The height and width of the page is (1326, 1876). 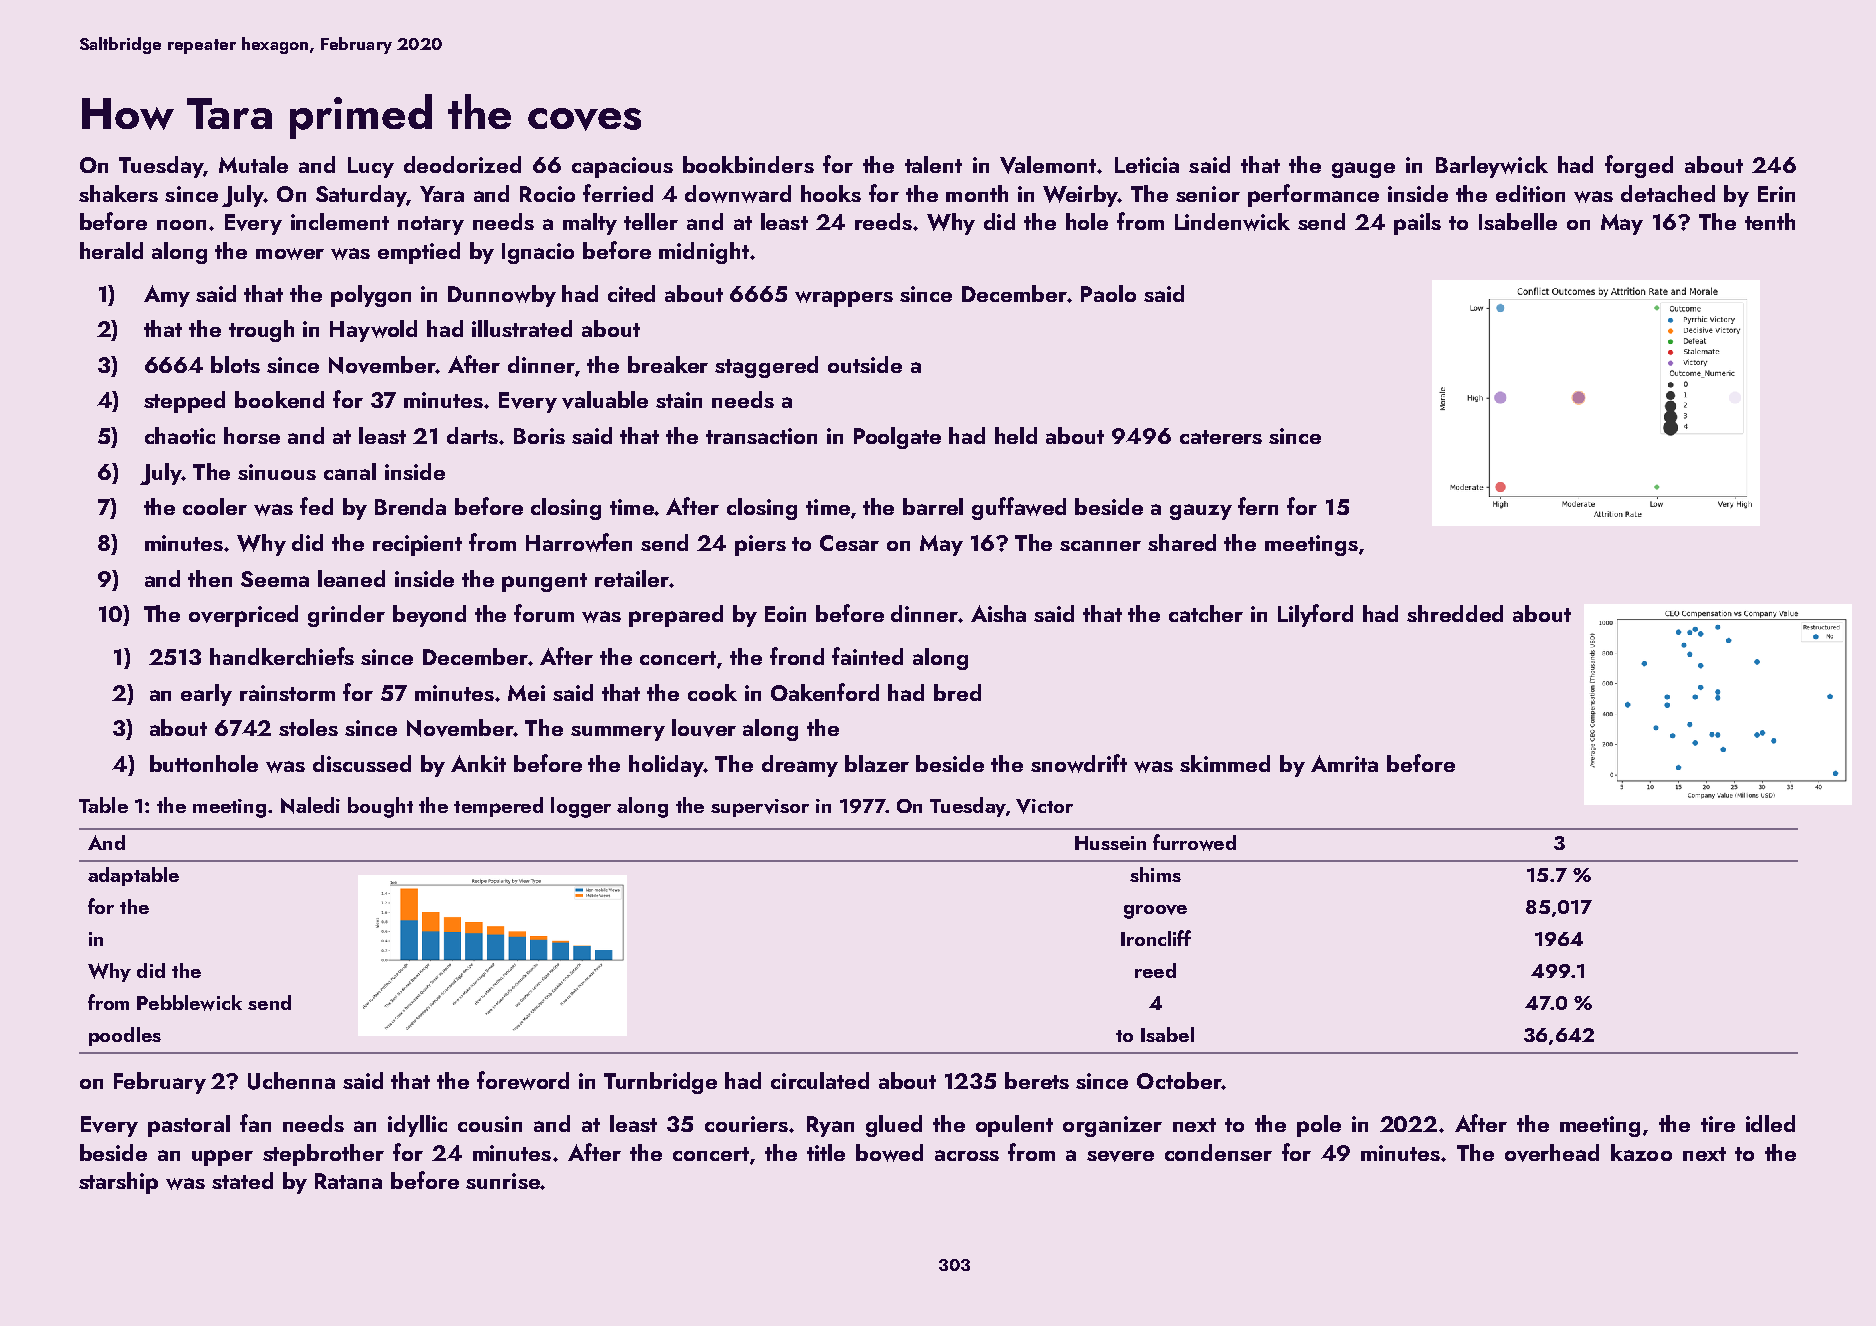 I want to click on stain, so click(x=679, y=400).
